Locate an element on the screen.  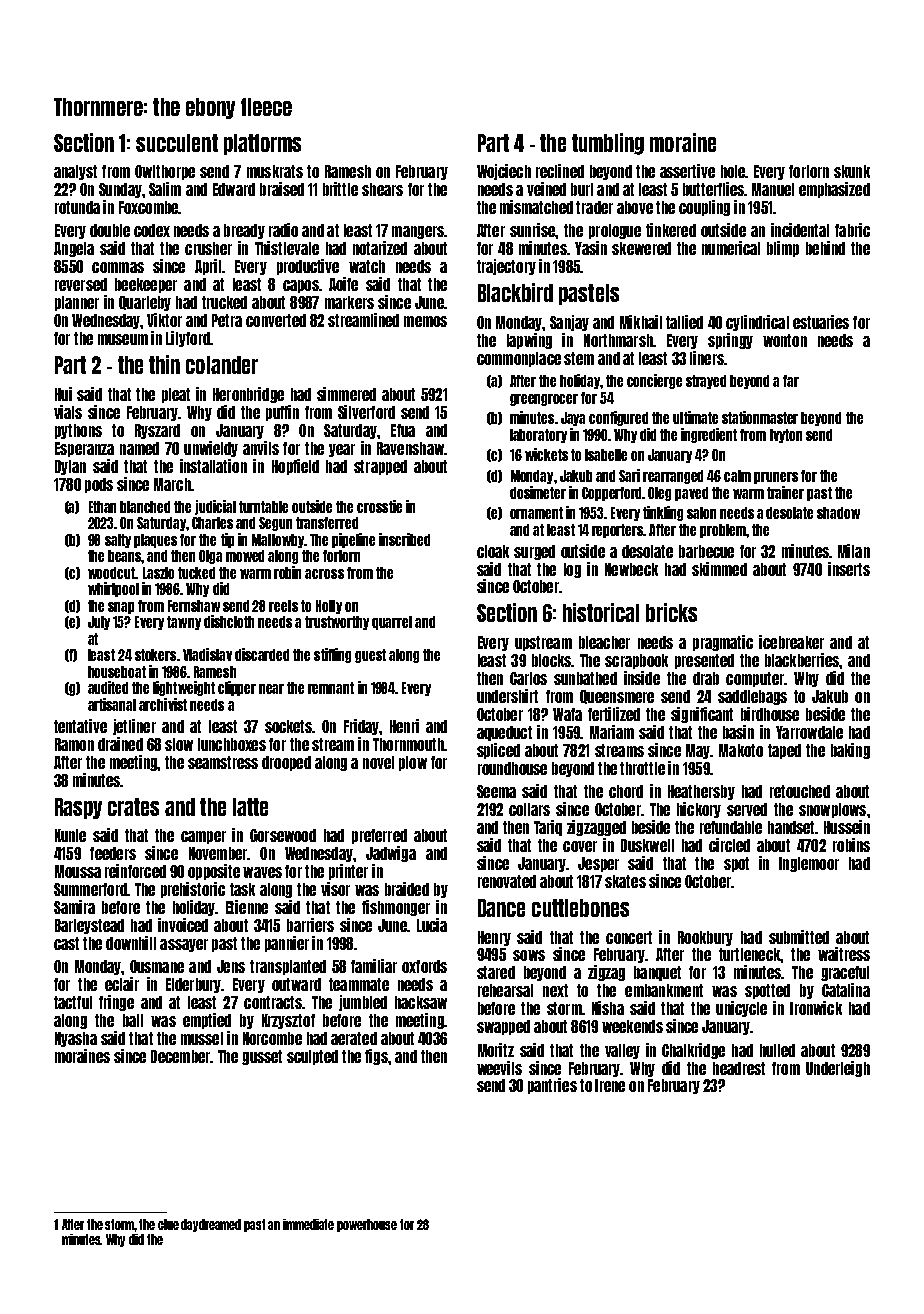
succulent is located at coordinates (177, 143).
